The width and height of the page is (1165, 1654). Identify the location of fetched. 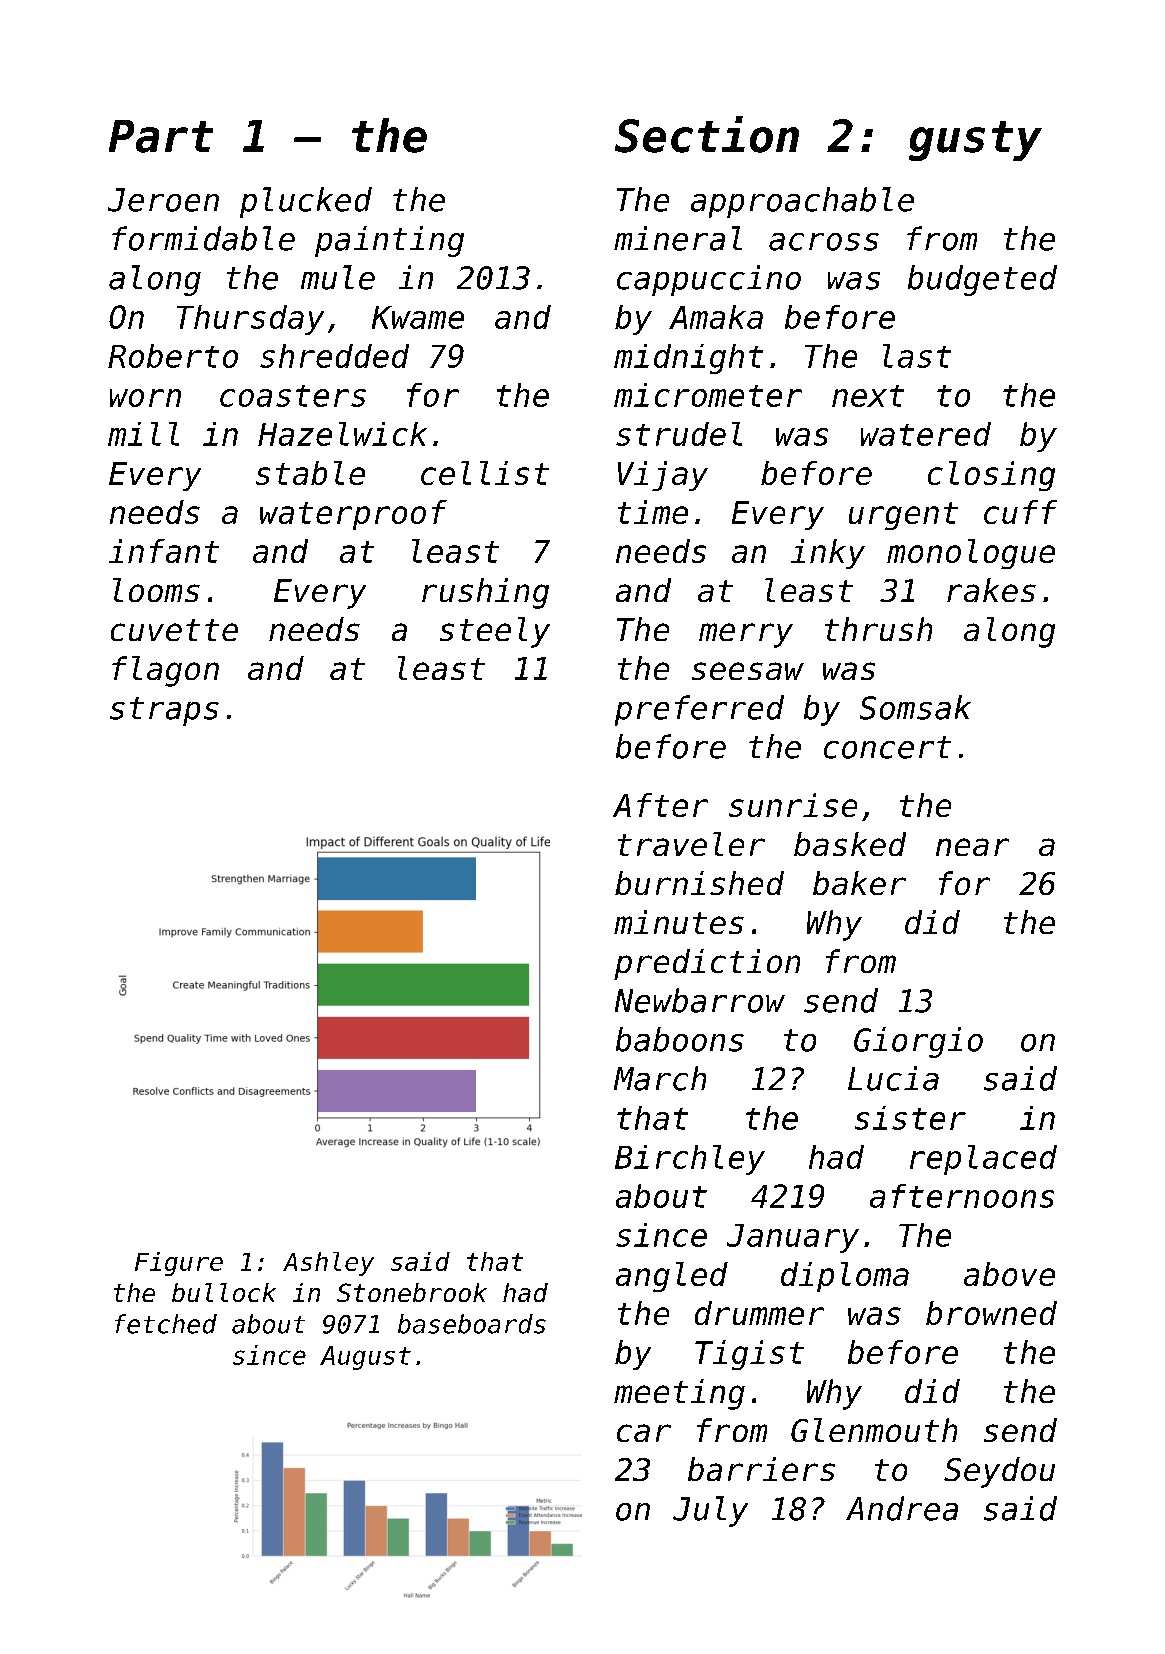
(166, 1324).
